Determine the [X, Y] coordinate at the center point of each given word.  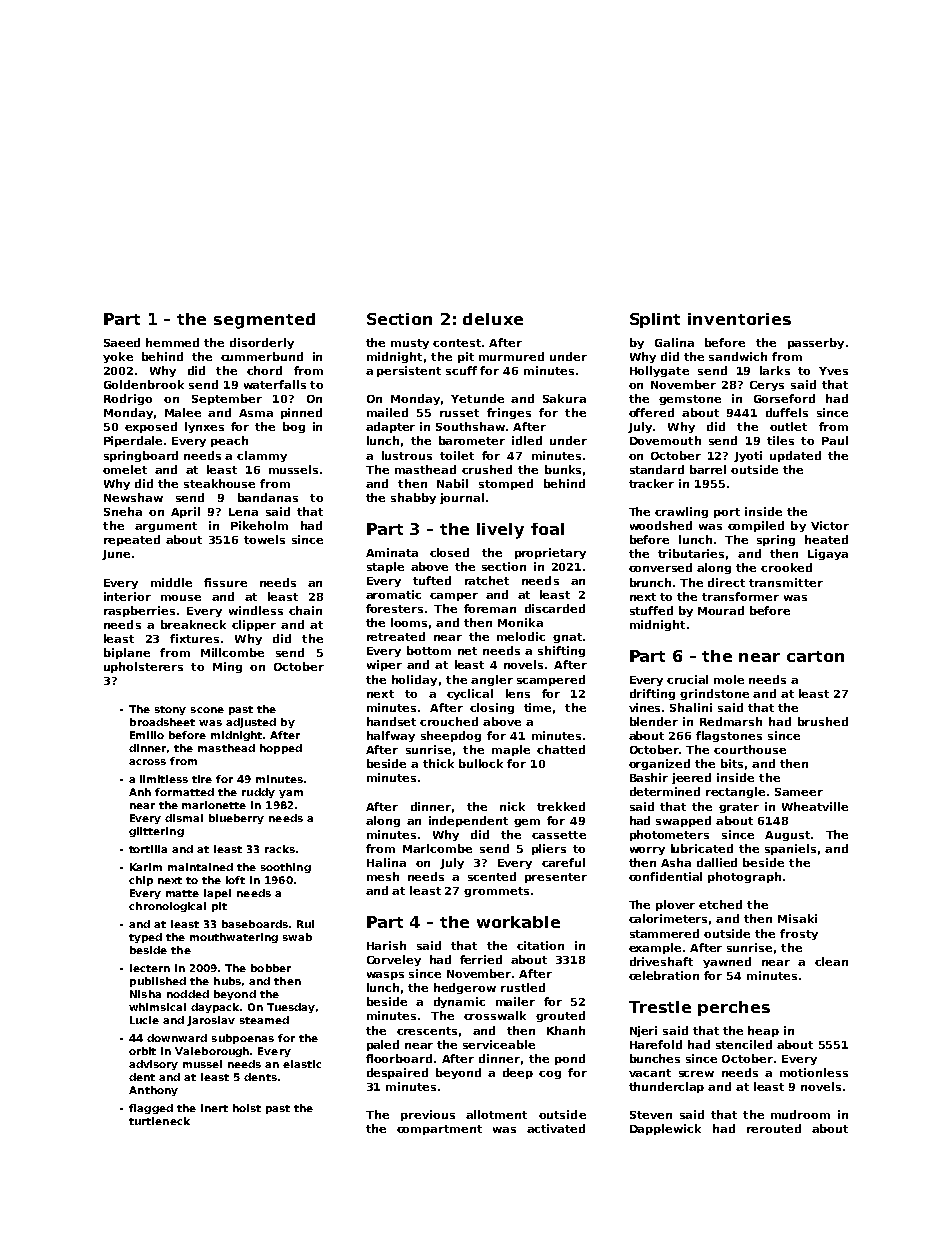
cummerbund [262, 356]
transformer [740, 596]
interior [127, 596]
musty [410, 344]
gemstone [690, 400]
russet [459, 413]
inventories [739, 319]
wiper [384, 665]
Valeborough [212, 1052]
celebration [664, 975]
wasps [385, 976]
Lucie [144, 1020]
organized [659, 764]
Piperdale [133, 441]
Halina [386, 862]
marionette [214, 805]
